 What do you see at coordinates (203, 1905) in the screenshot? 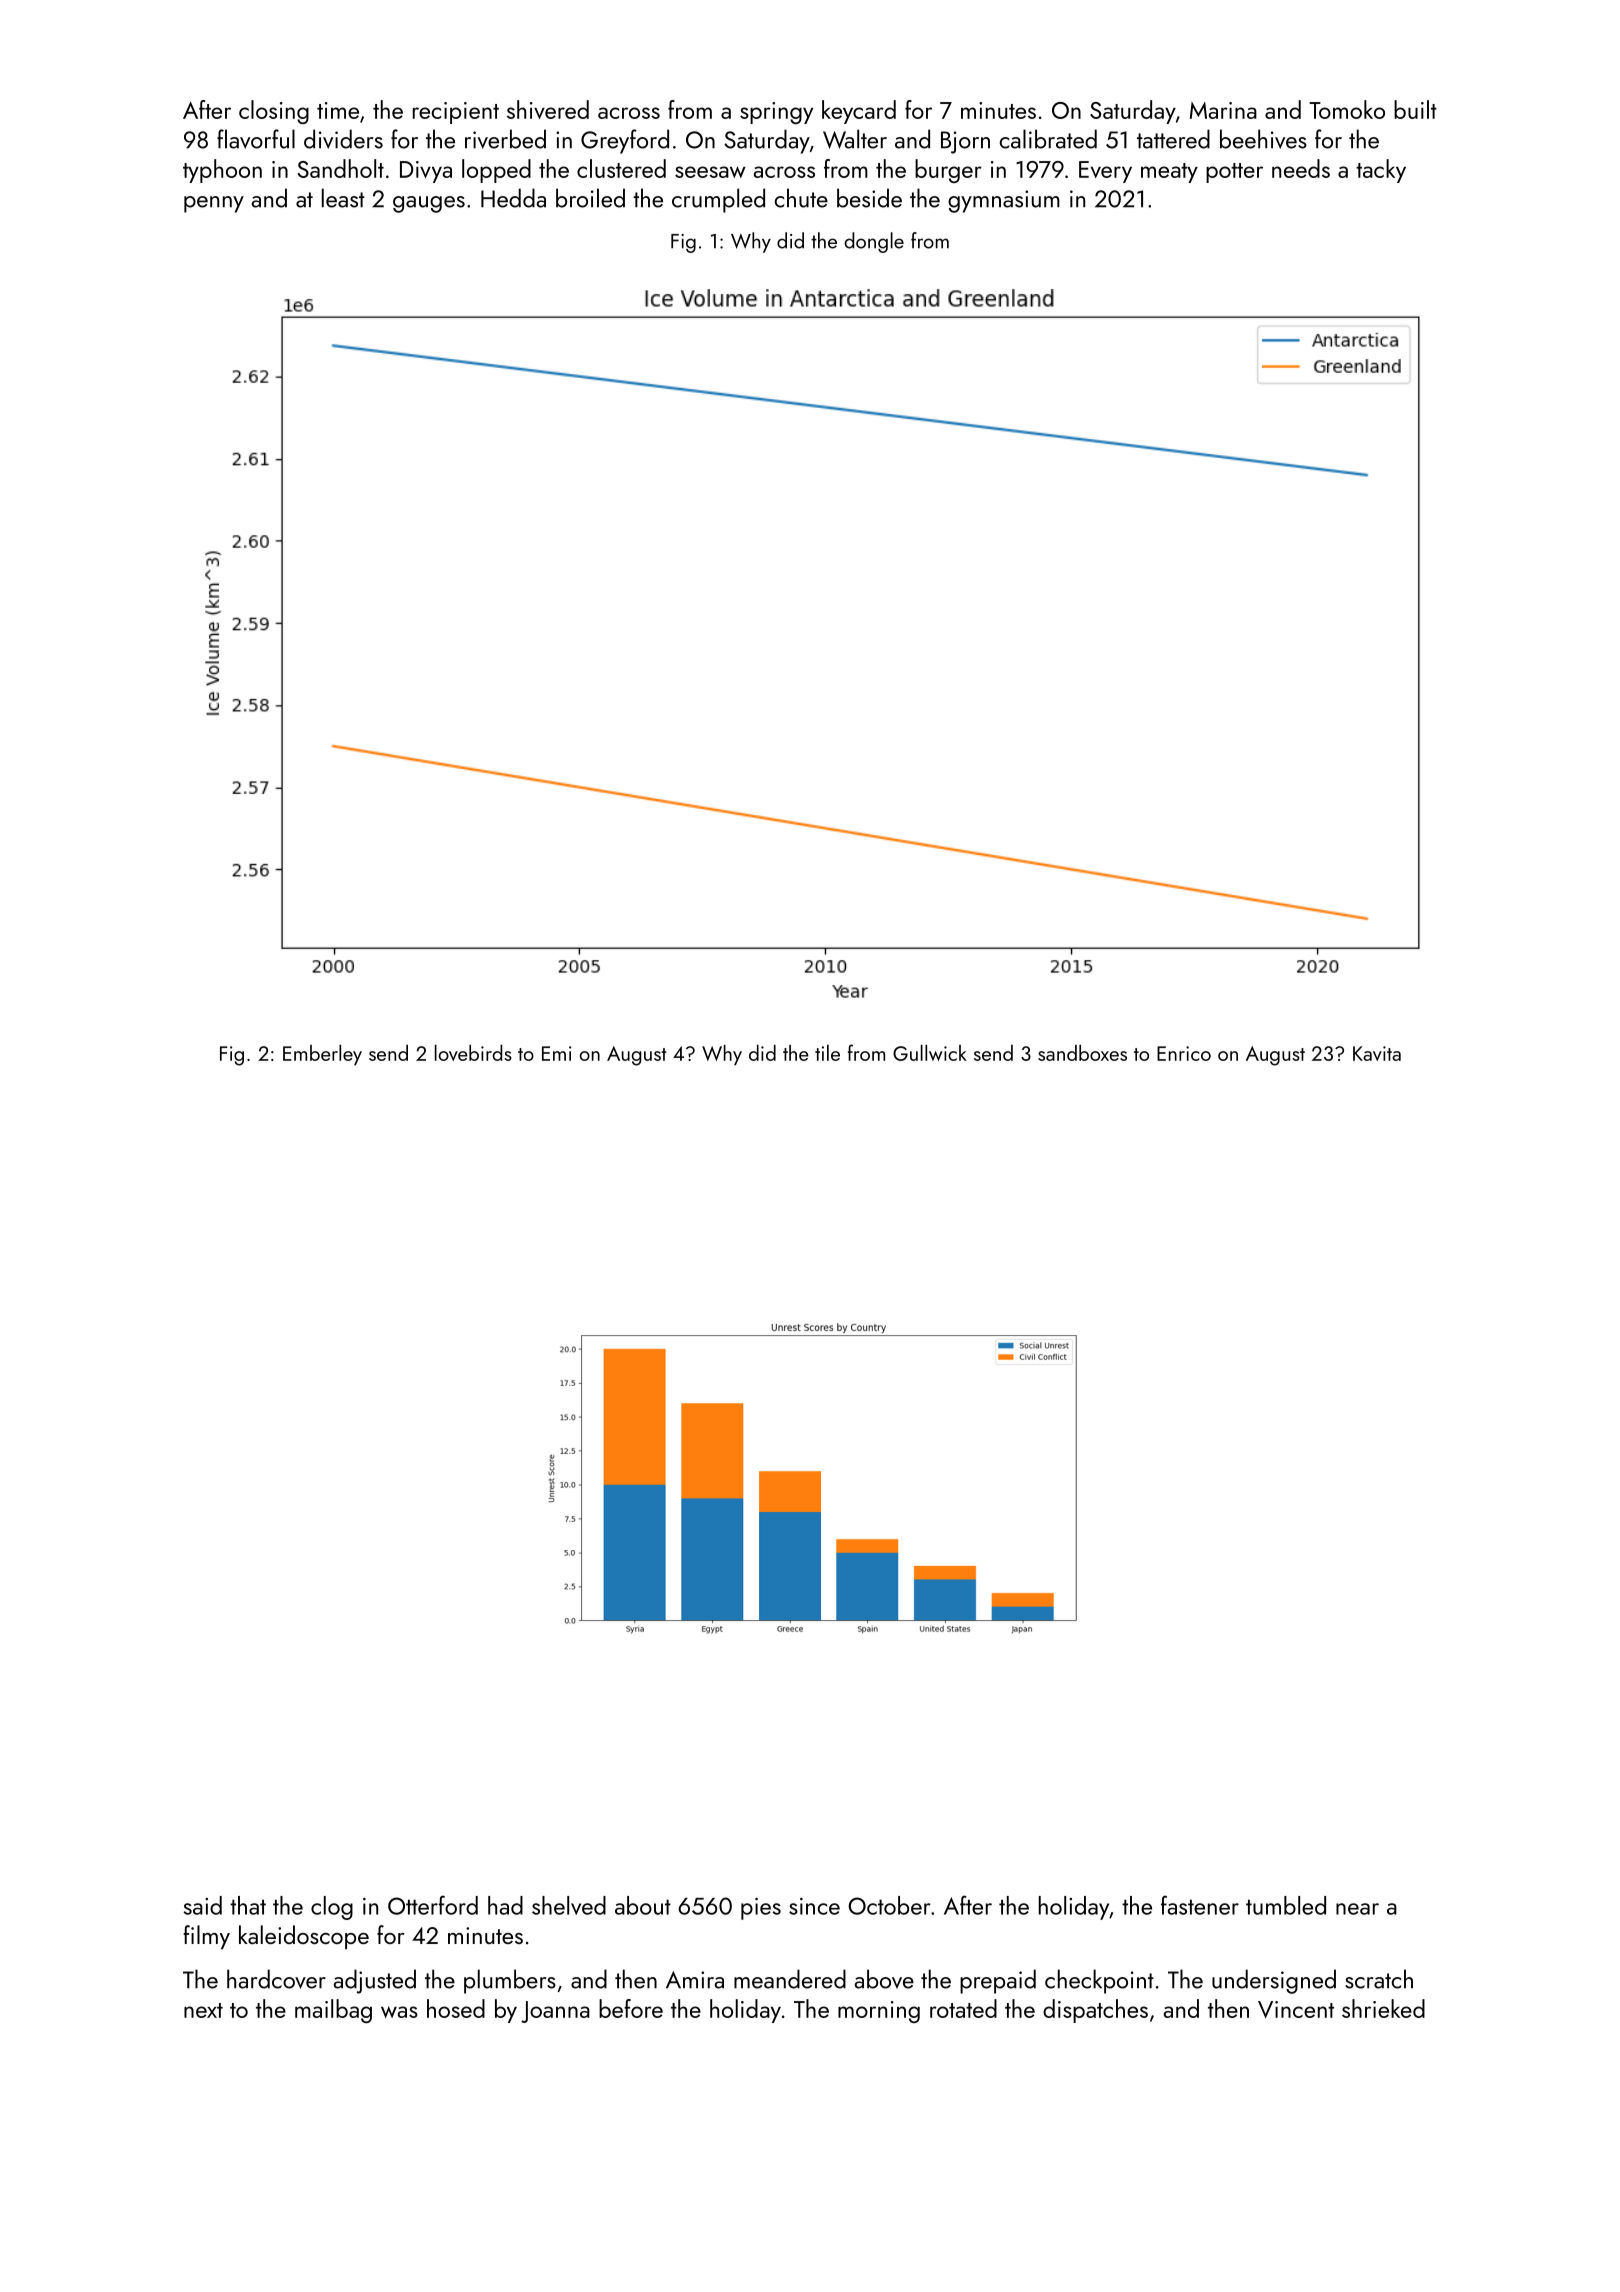
I see `said` at bounding box center [203, 1905].
